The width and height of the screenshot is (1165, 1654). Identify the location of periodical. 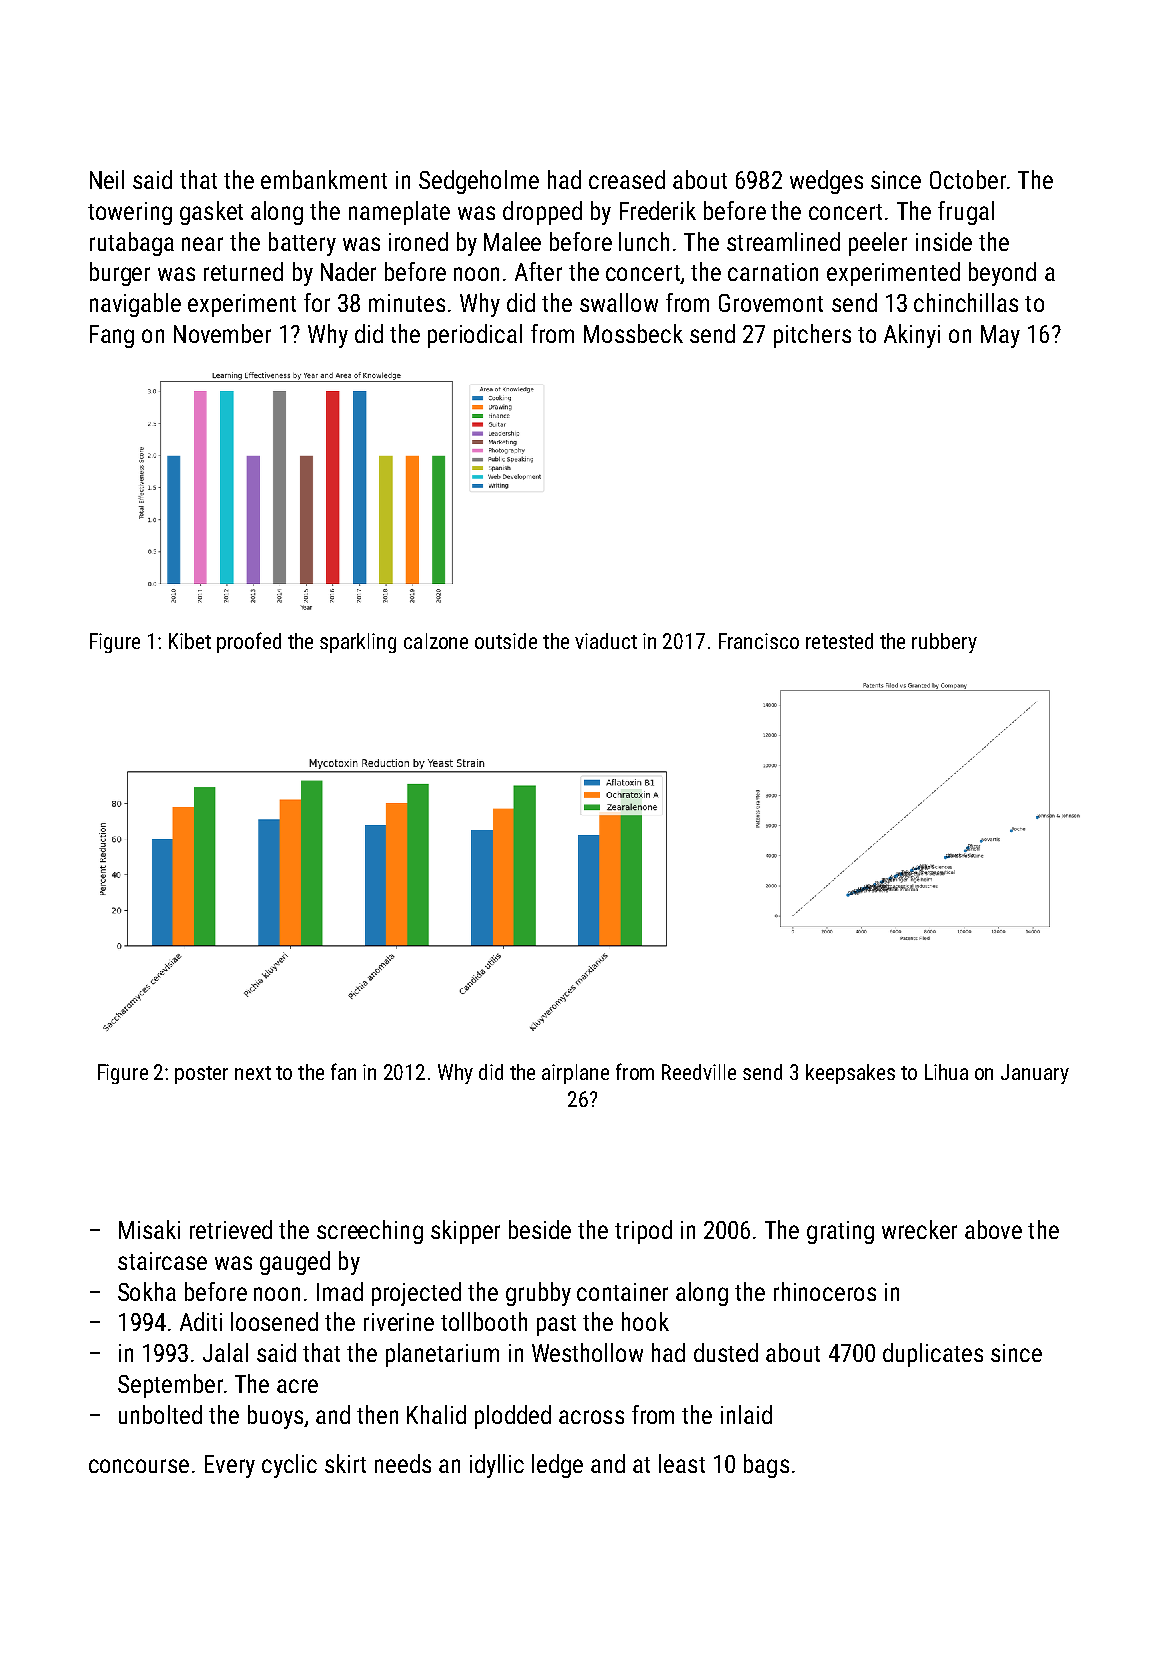
(475, 336).
